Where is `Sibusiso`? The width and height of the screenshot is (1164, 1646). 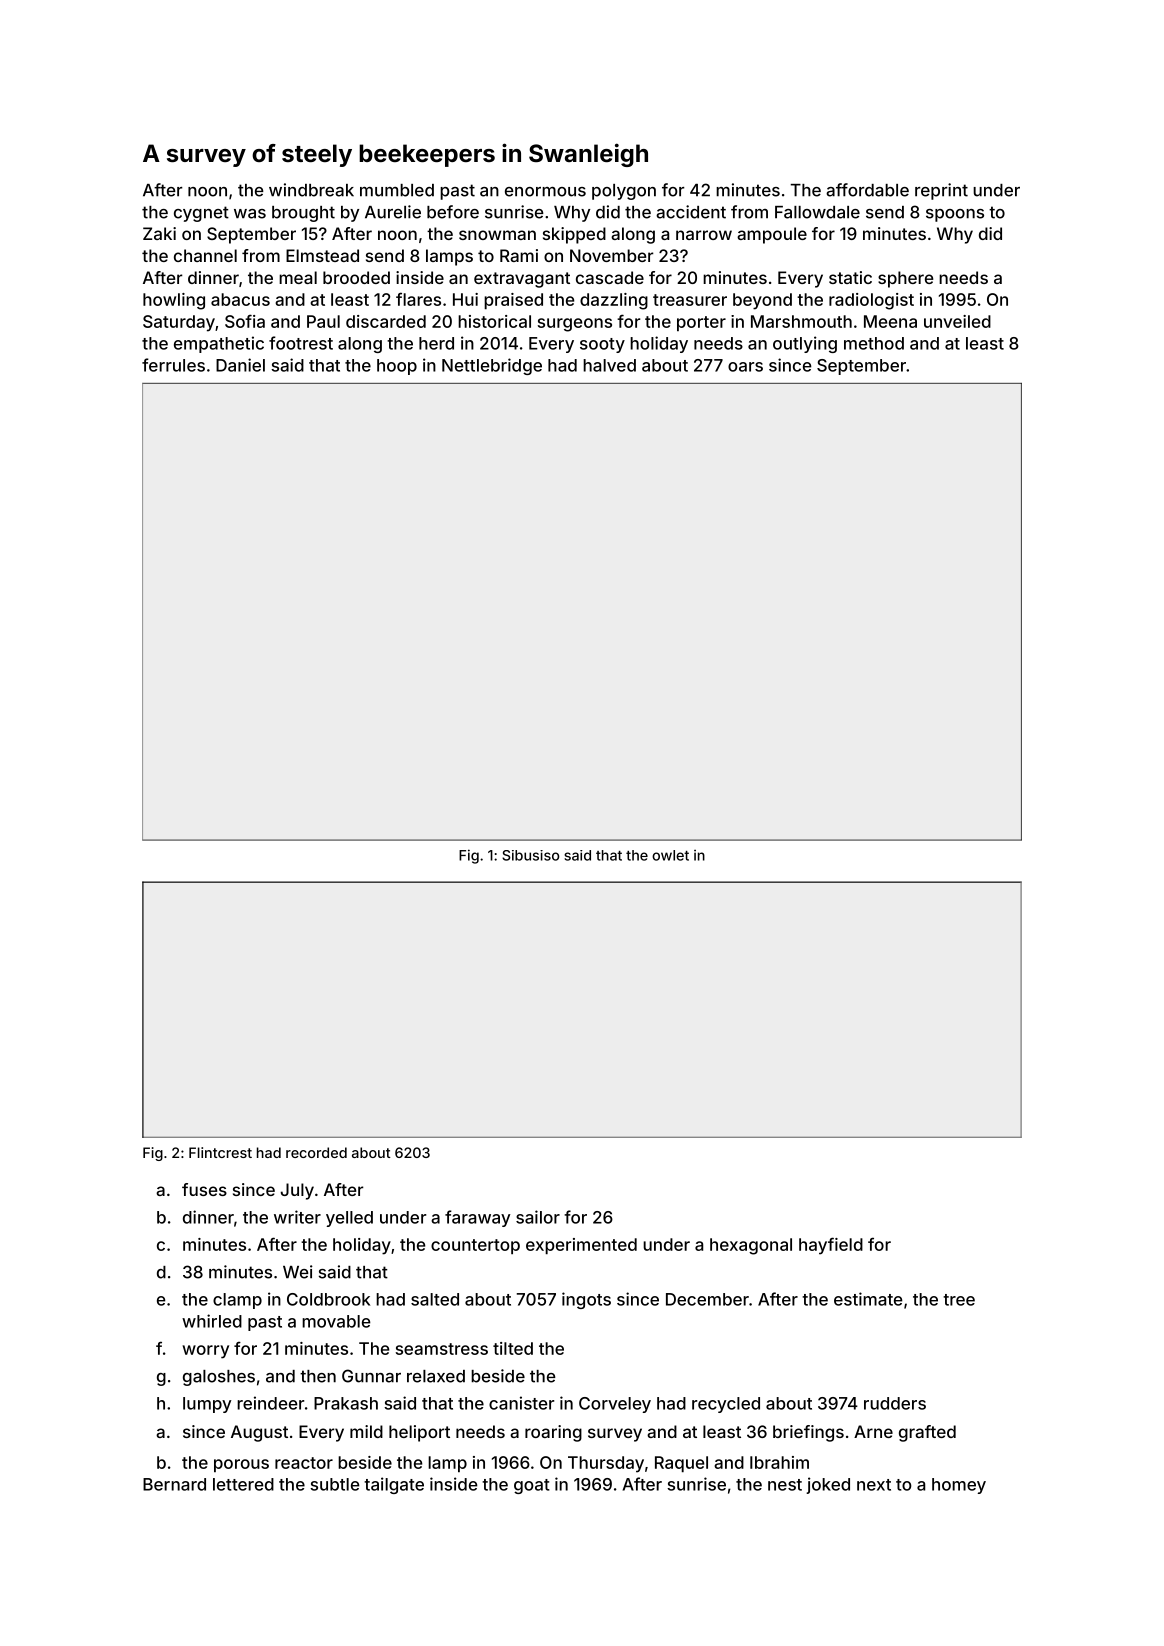
Sibusiso is located at coordinates (531, 855).
